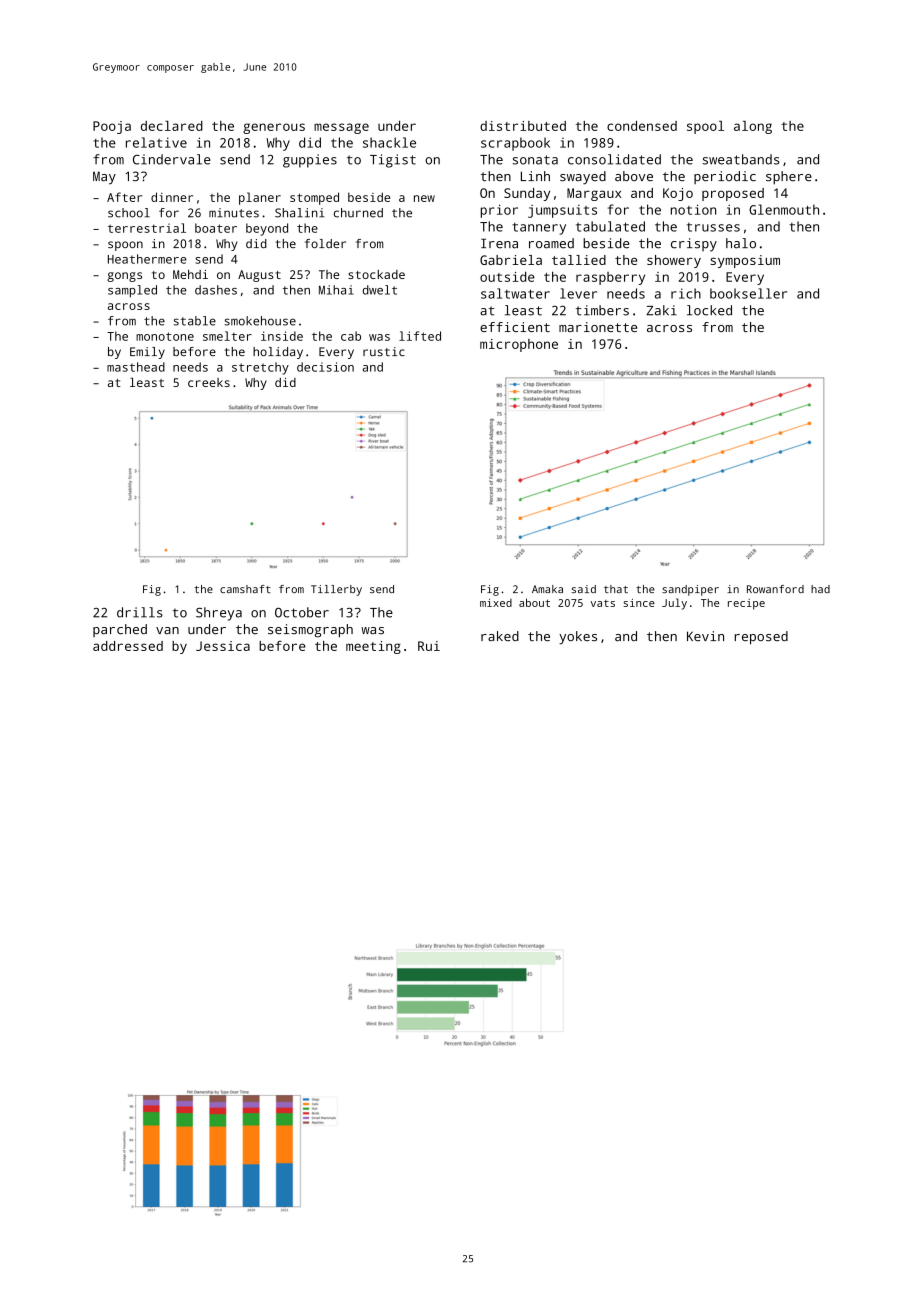 This page has width=924, height=1308. What do you see at coordinates (598, 327) in the page?
I see `marionette` at bounding box center [598, 327].
